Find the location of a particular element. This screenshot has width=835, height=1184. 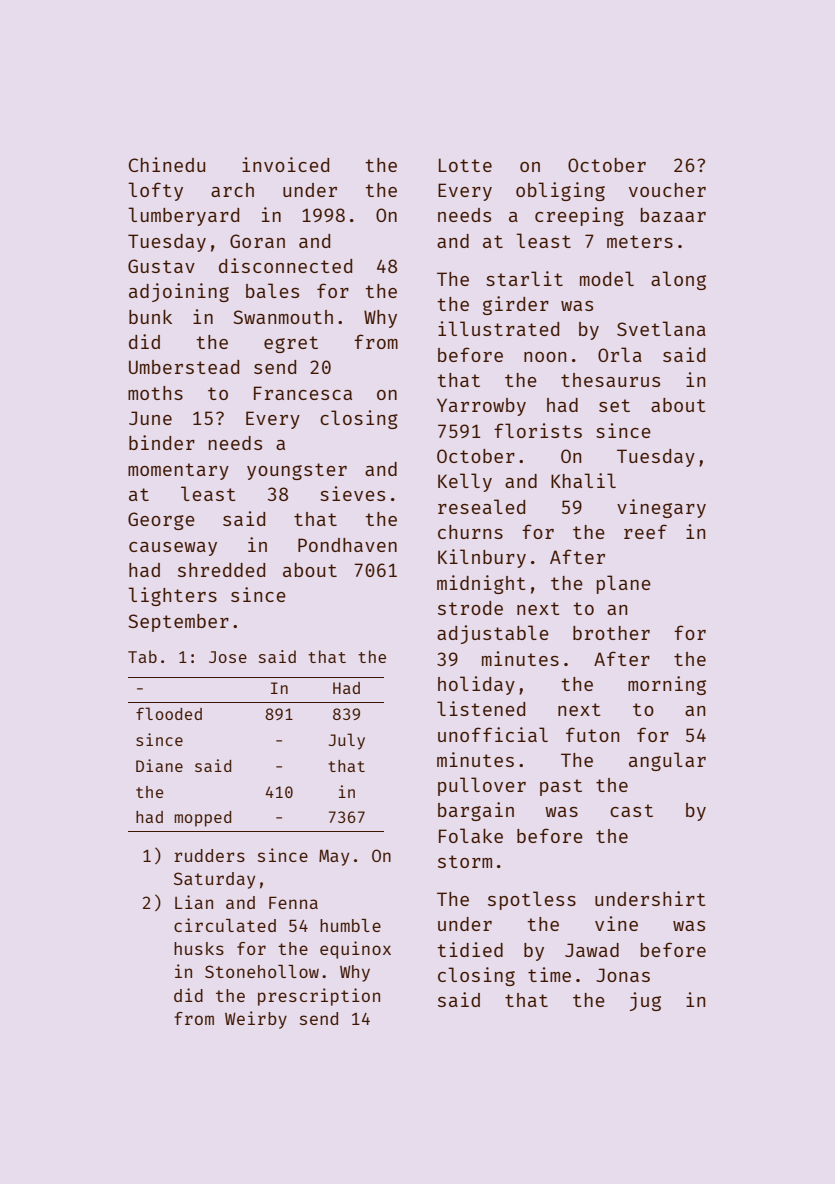

Khalil is located at coordinates (583, 480).
